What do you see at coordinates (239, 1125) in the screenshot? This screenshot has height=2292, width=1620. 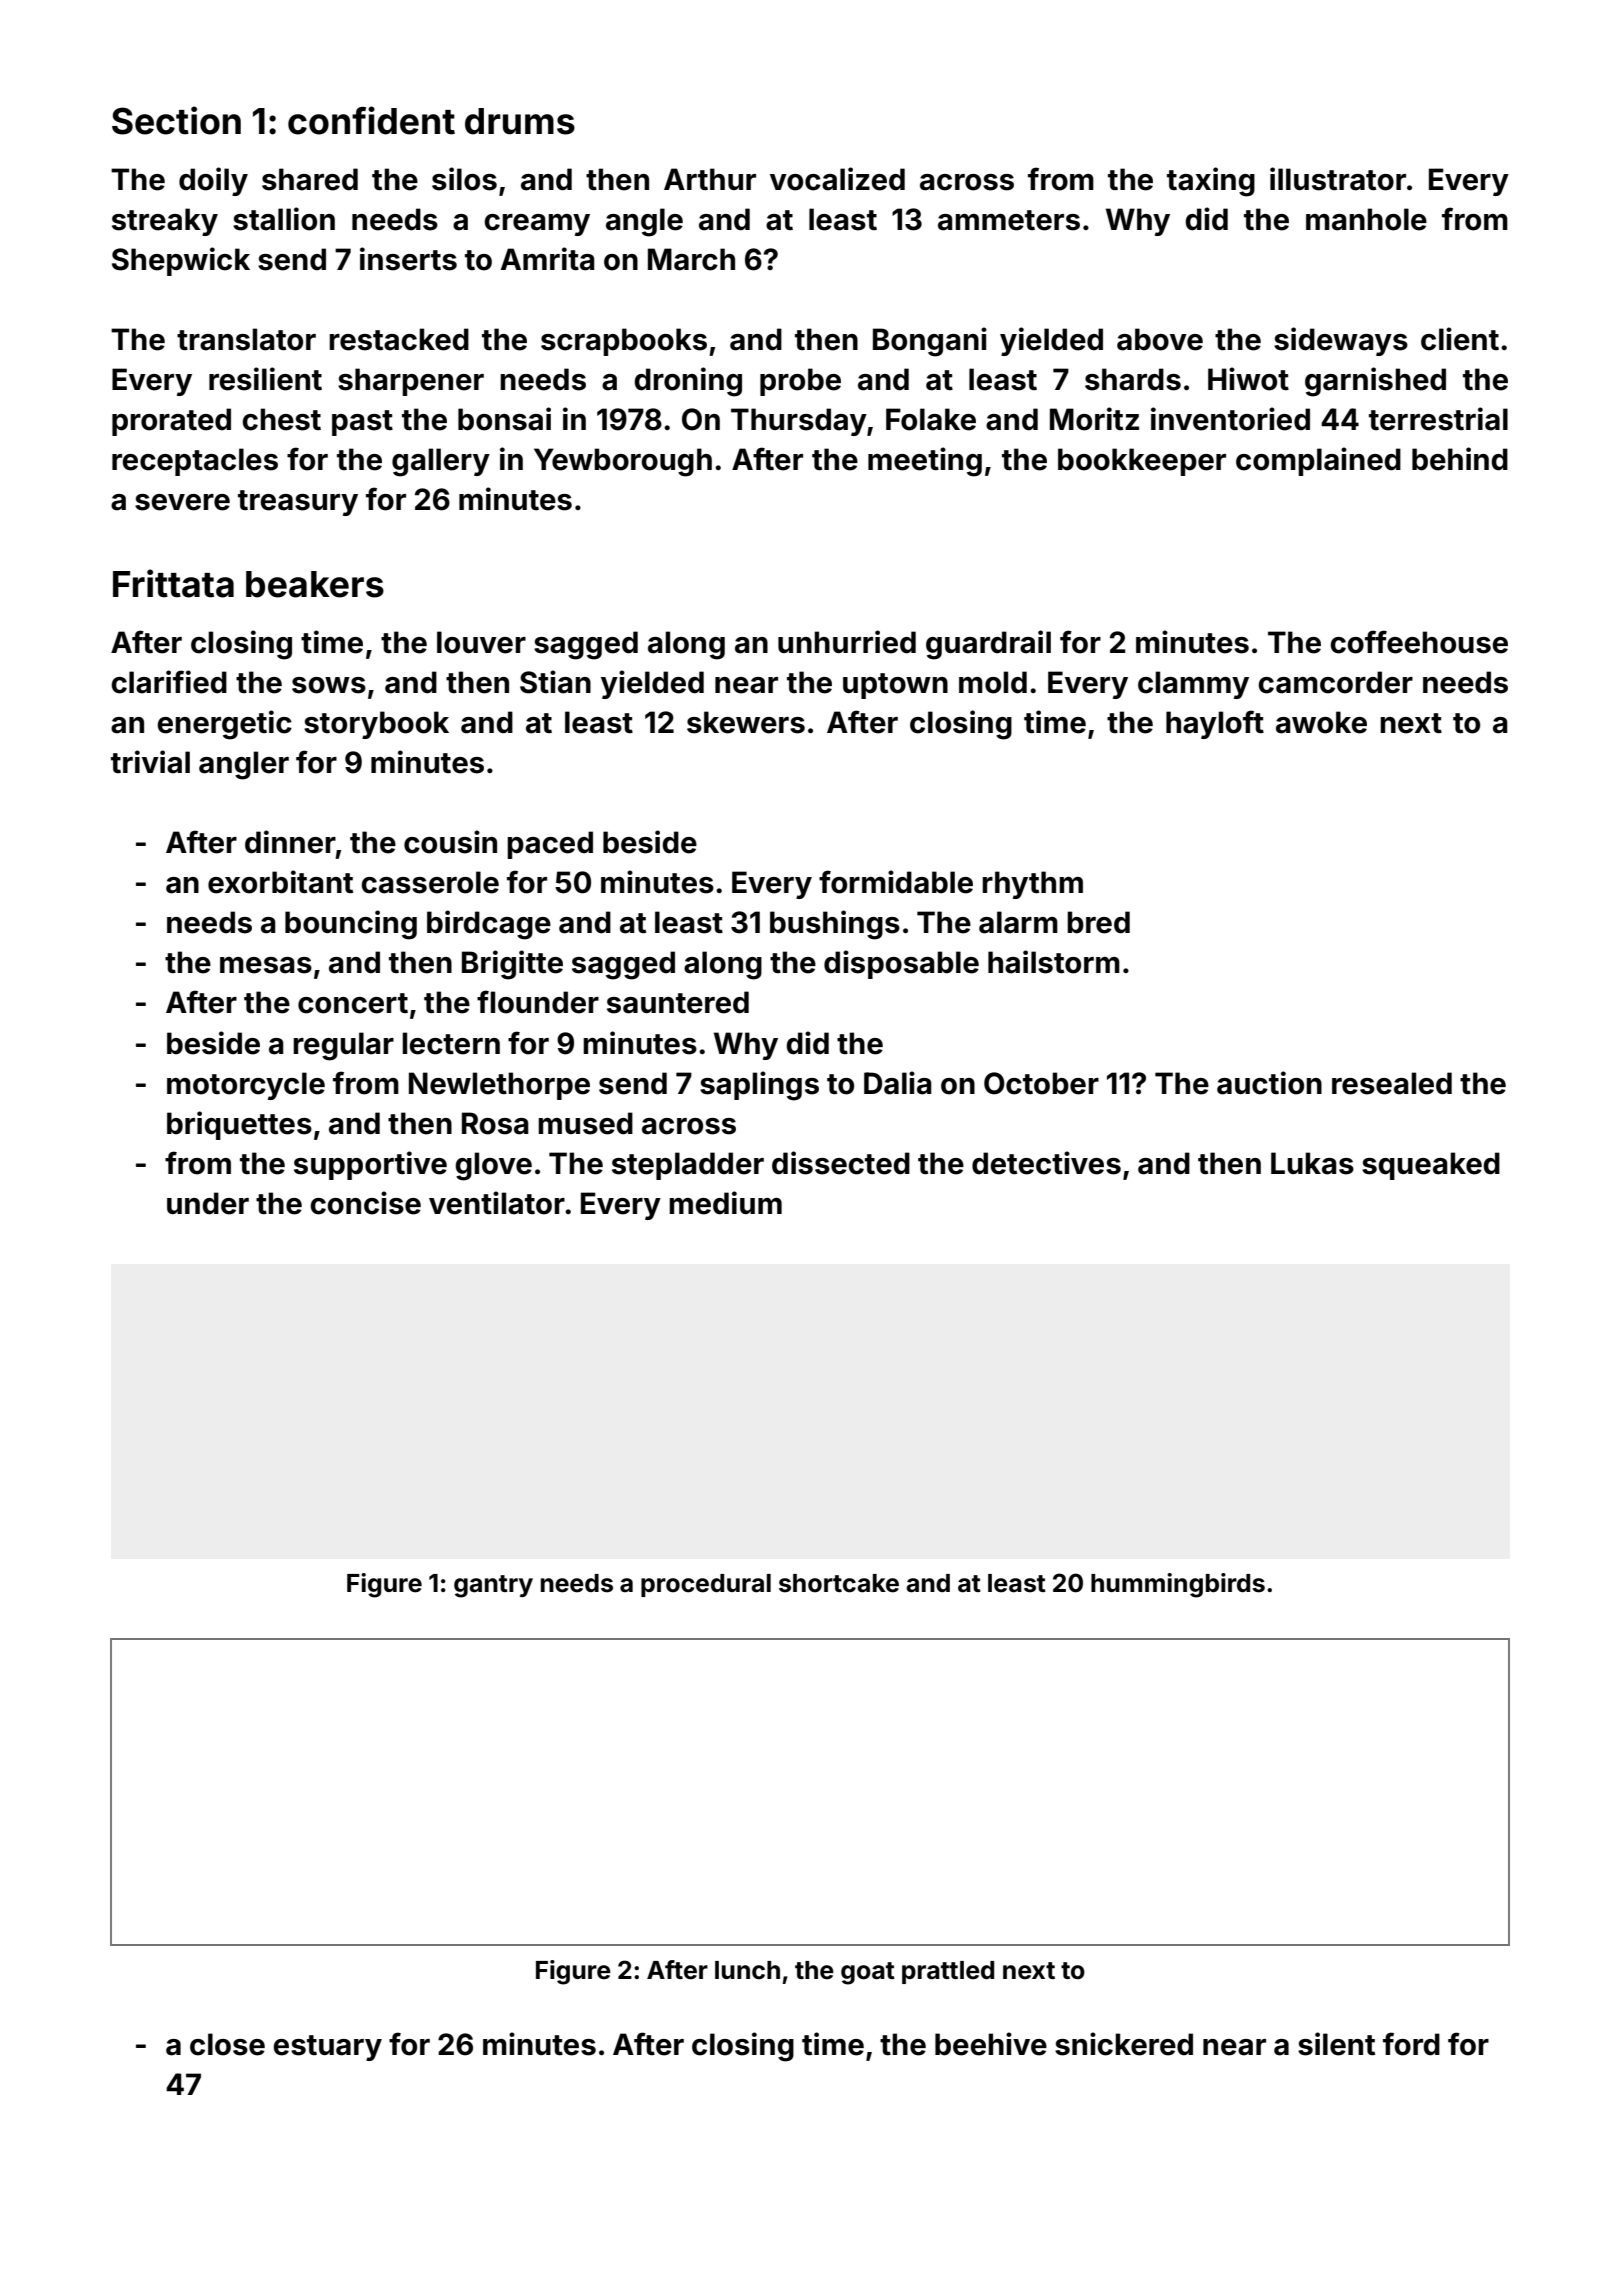 I see `briquettes` at bounding box center [239, 1125].
